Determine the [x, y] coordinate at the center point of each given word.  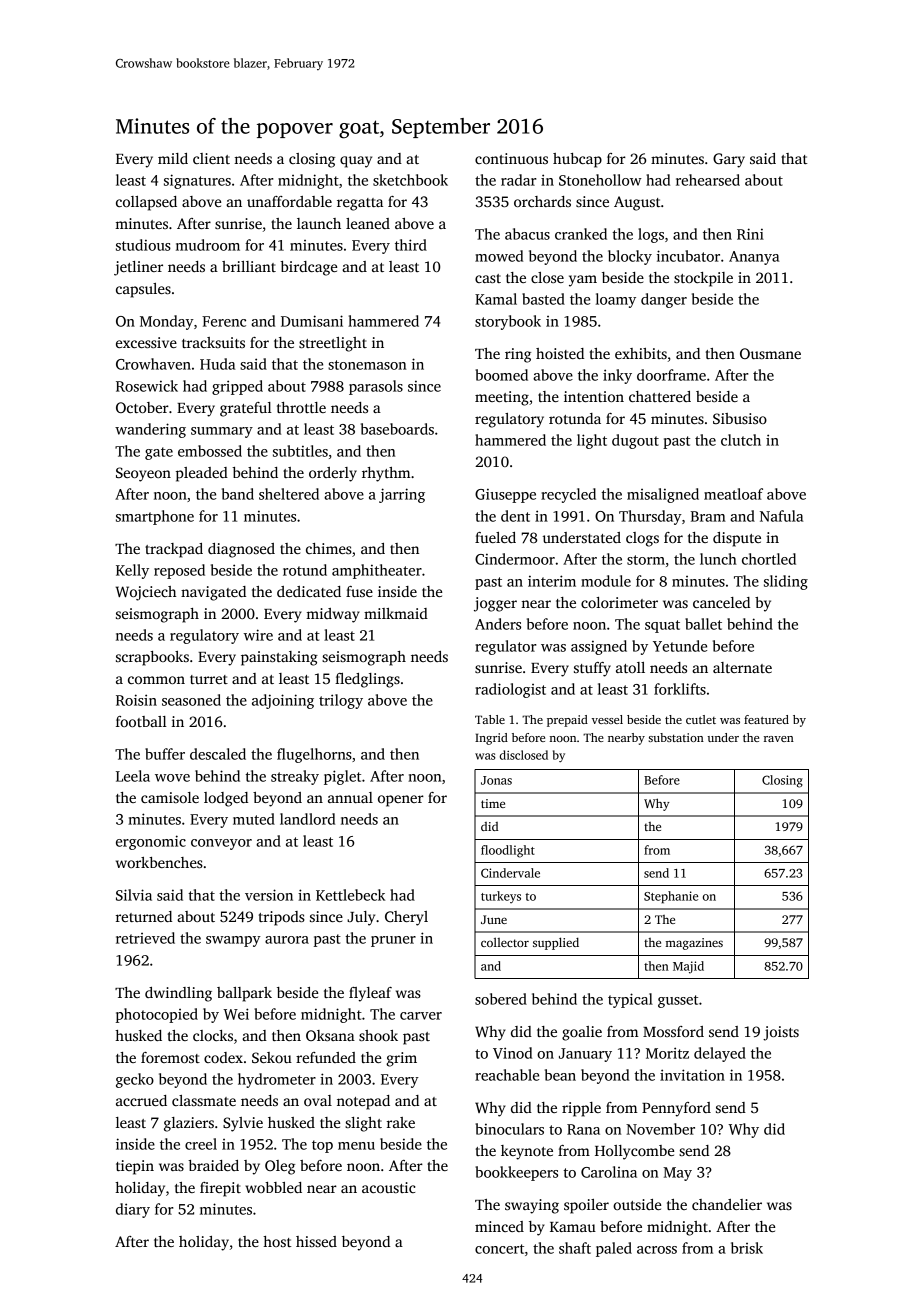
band [238, 494]
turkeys [501, 897]
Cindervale [510, 873]
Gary [729, 160]
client [211, 158]
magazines [694, 944]
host [277, 1241]
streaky [295, 777]
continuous [511, 158]
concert [499, 1249]
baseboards [397, 429]
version [269, 895]
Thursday [650, 517]
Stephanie [671, 897]
